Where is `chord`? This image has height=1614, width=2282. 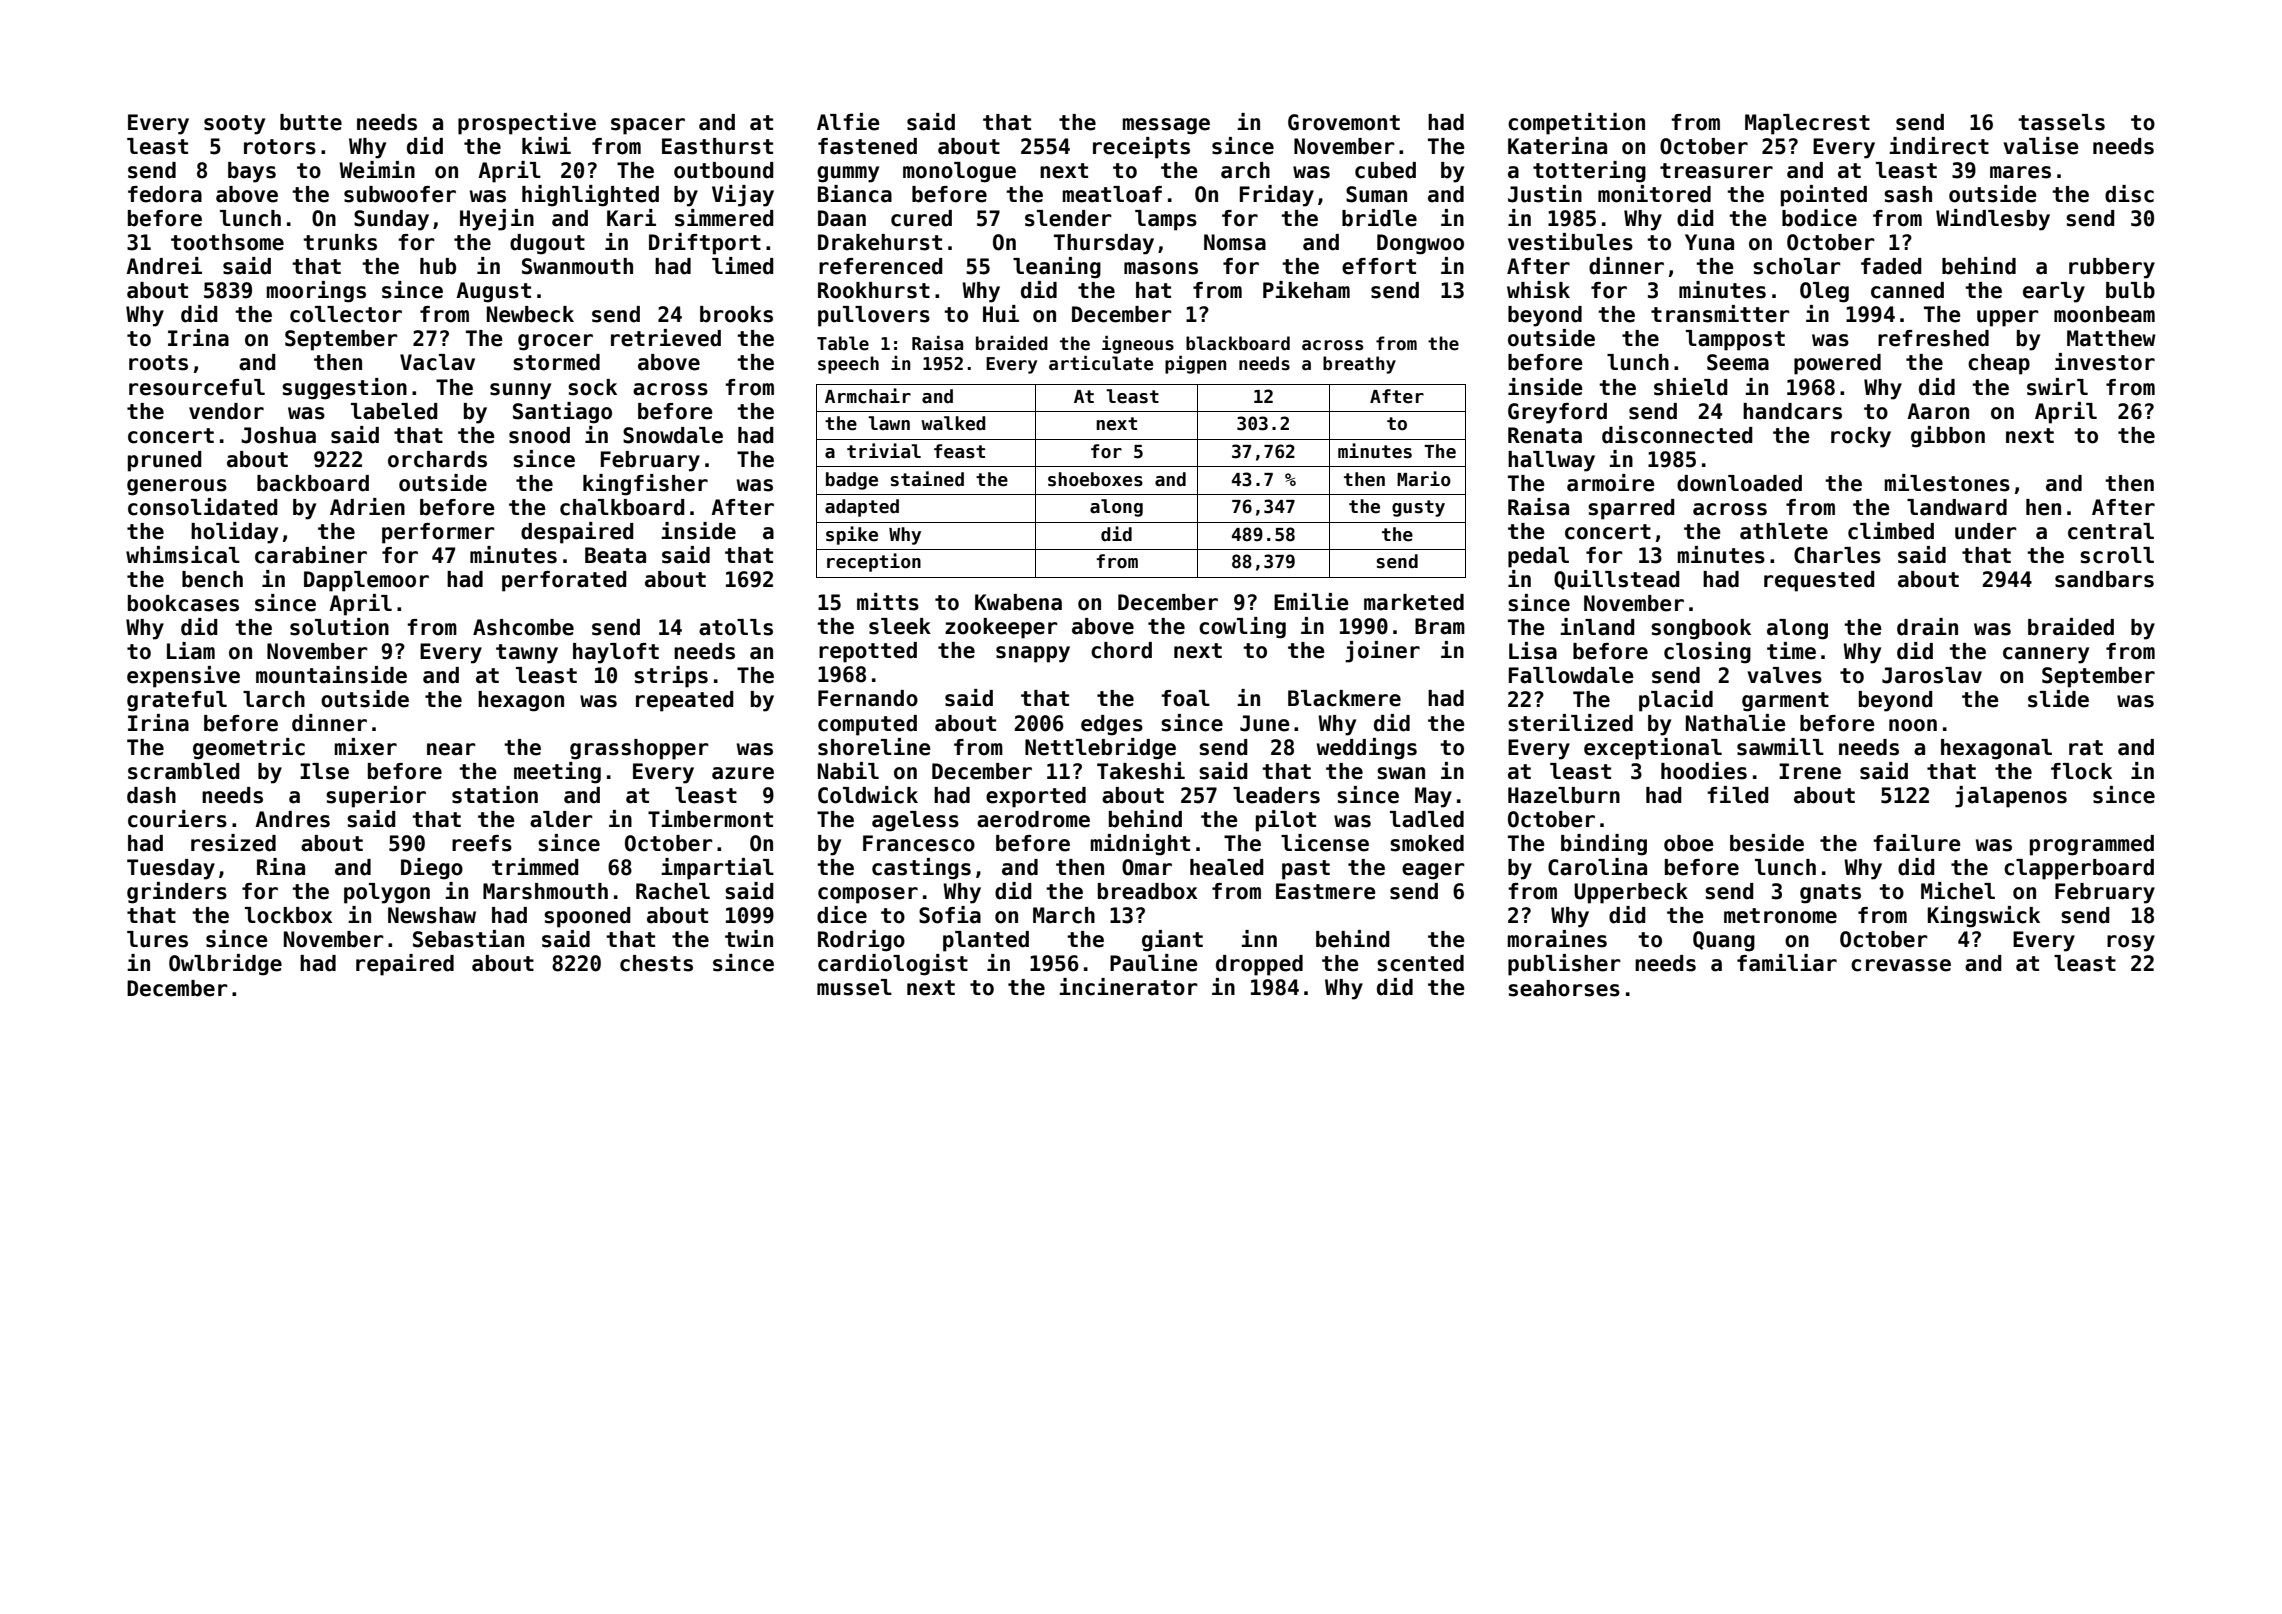
chord is located at coordinates (1121, 650).
